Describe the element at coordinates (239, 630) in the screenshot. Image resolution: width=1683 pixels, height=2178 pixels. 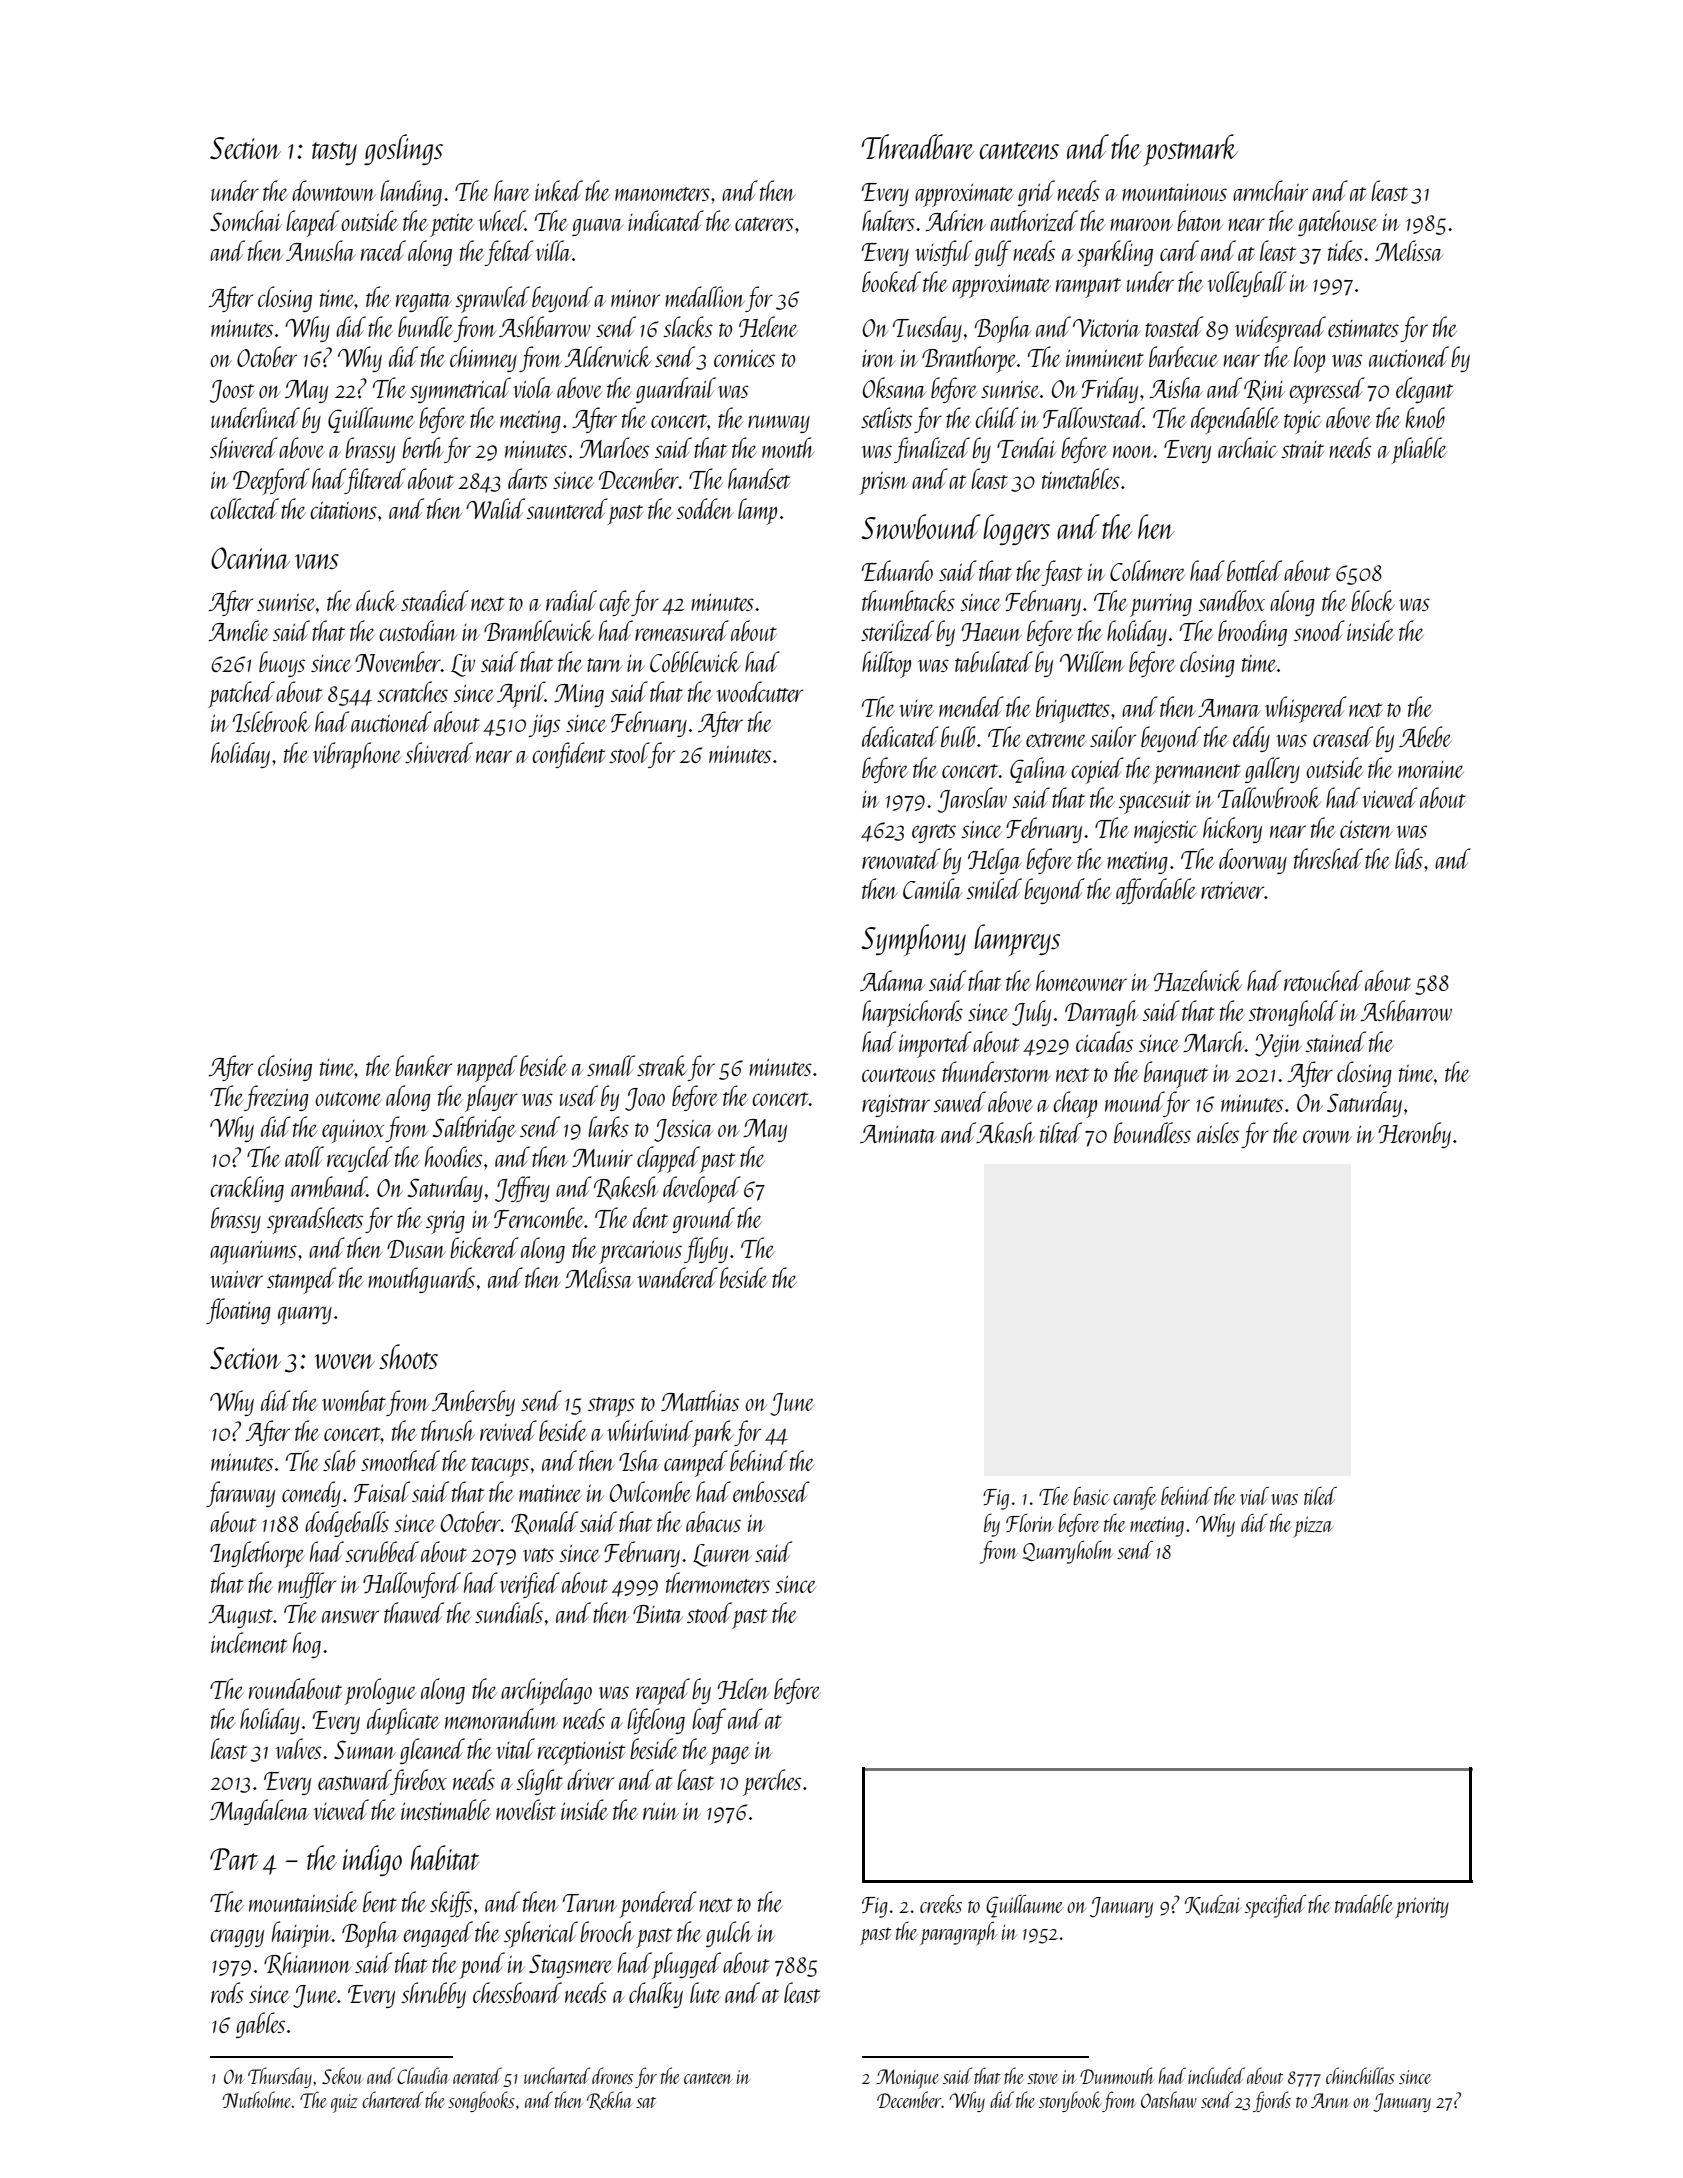
I see `Amelie` at that location.
